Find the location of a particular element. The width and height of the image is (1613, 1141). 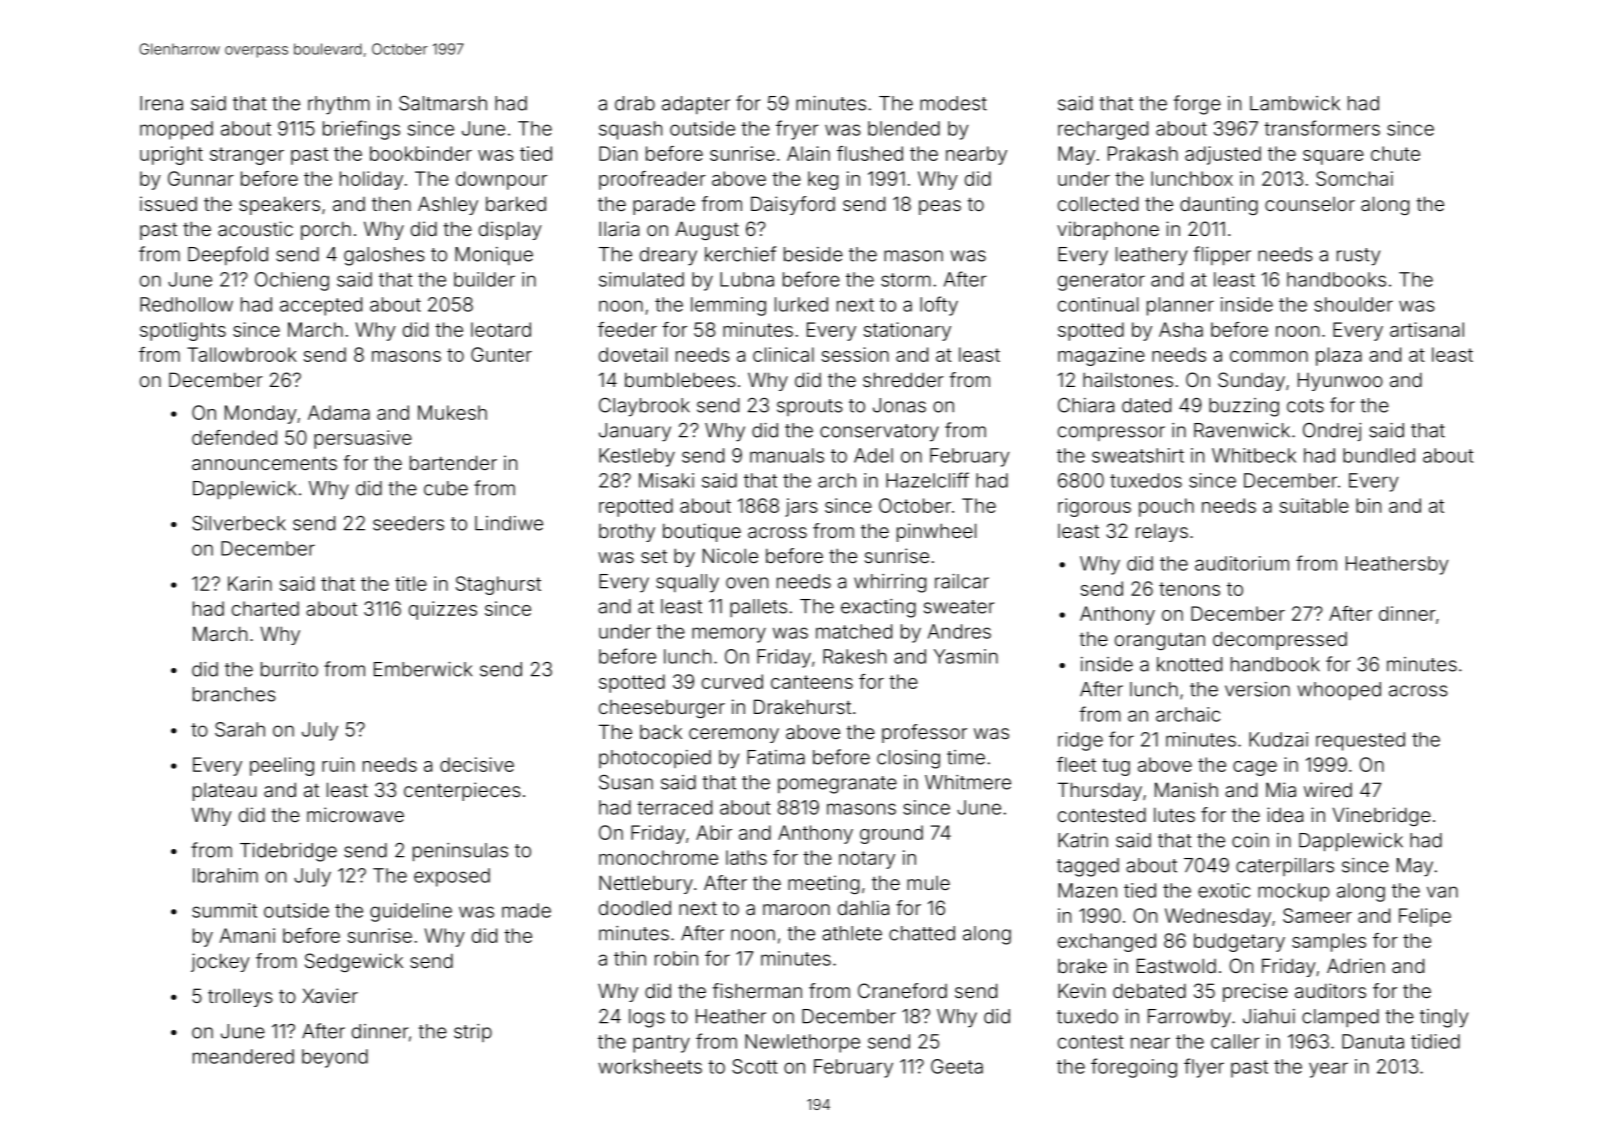

bumblebees is located at coordinates (680, 379).
